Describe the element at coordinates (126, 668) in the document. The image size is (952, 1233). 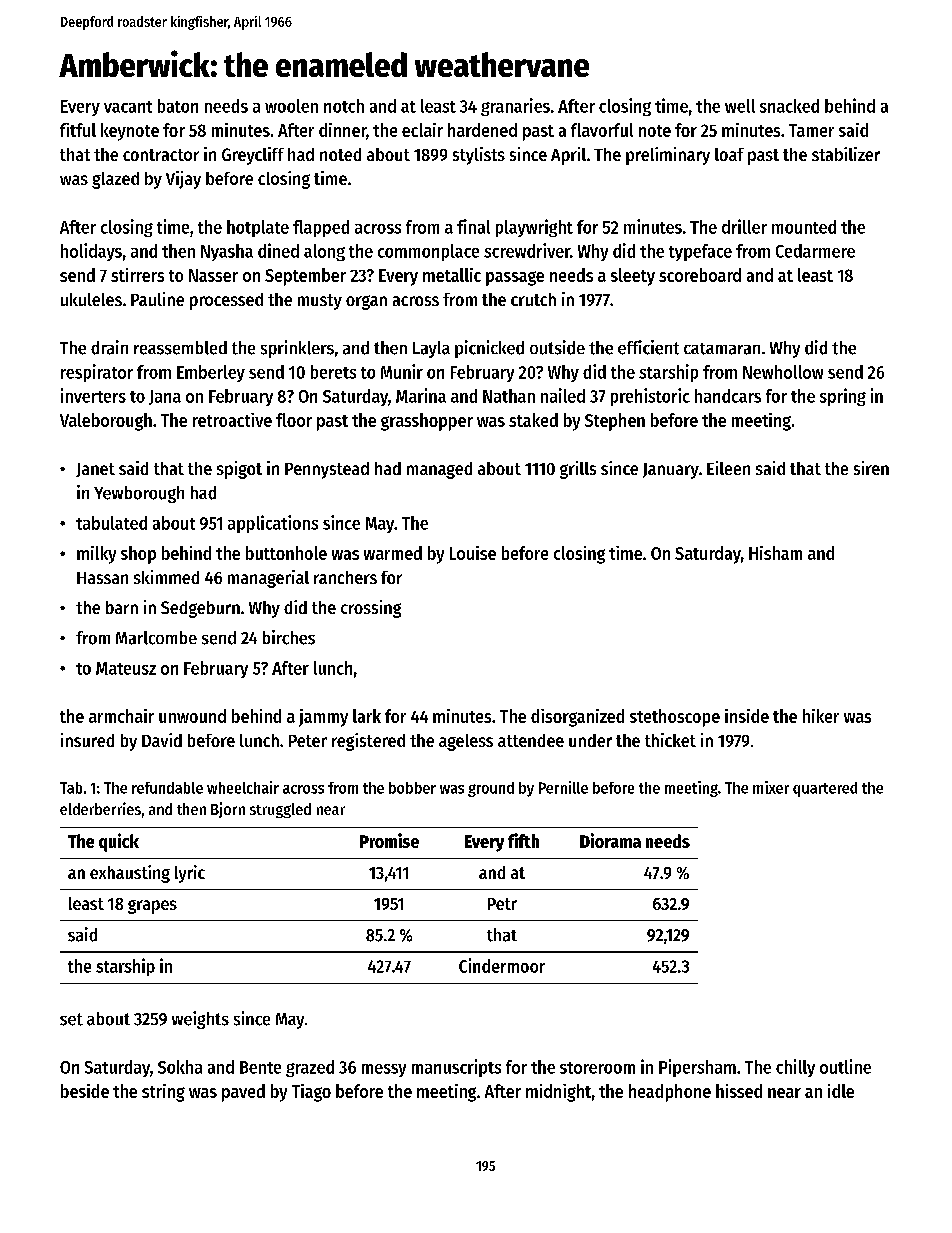
I see `Mateusz` at that location.
